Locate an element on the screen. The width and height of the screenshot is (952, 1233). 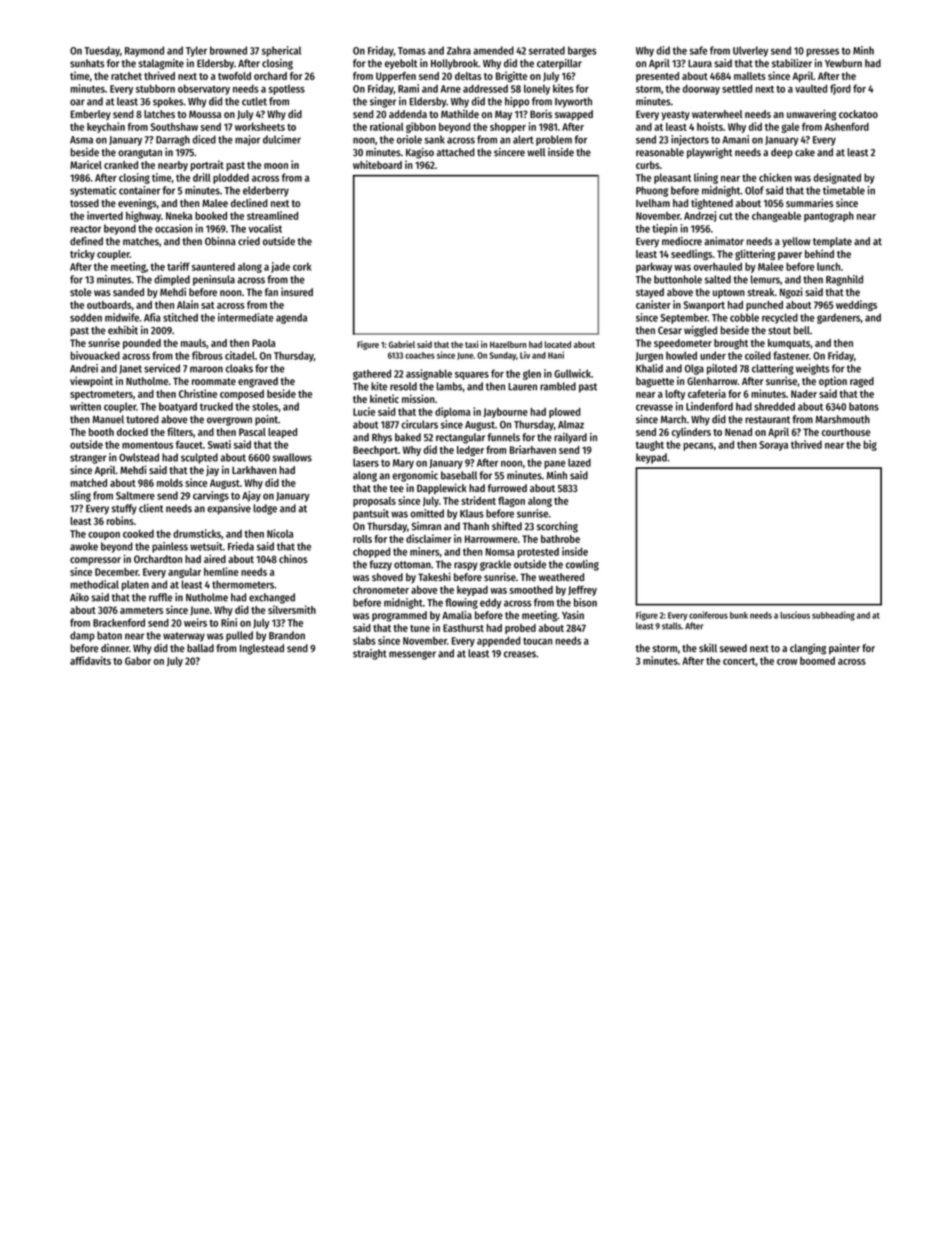
stranger is located at coordinates (88, 459).
